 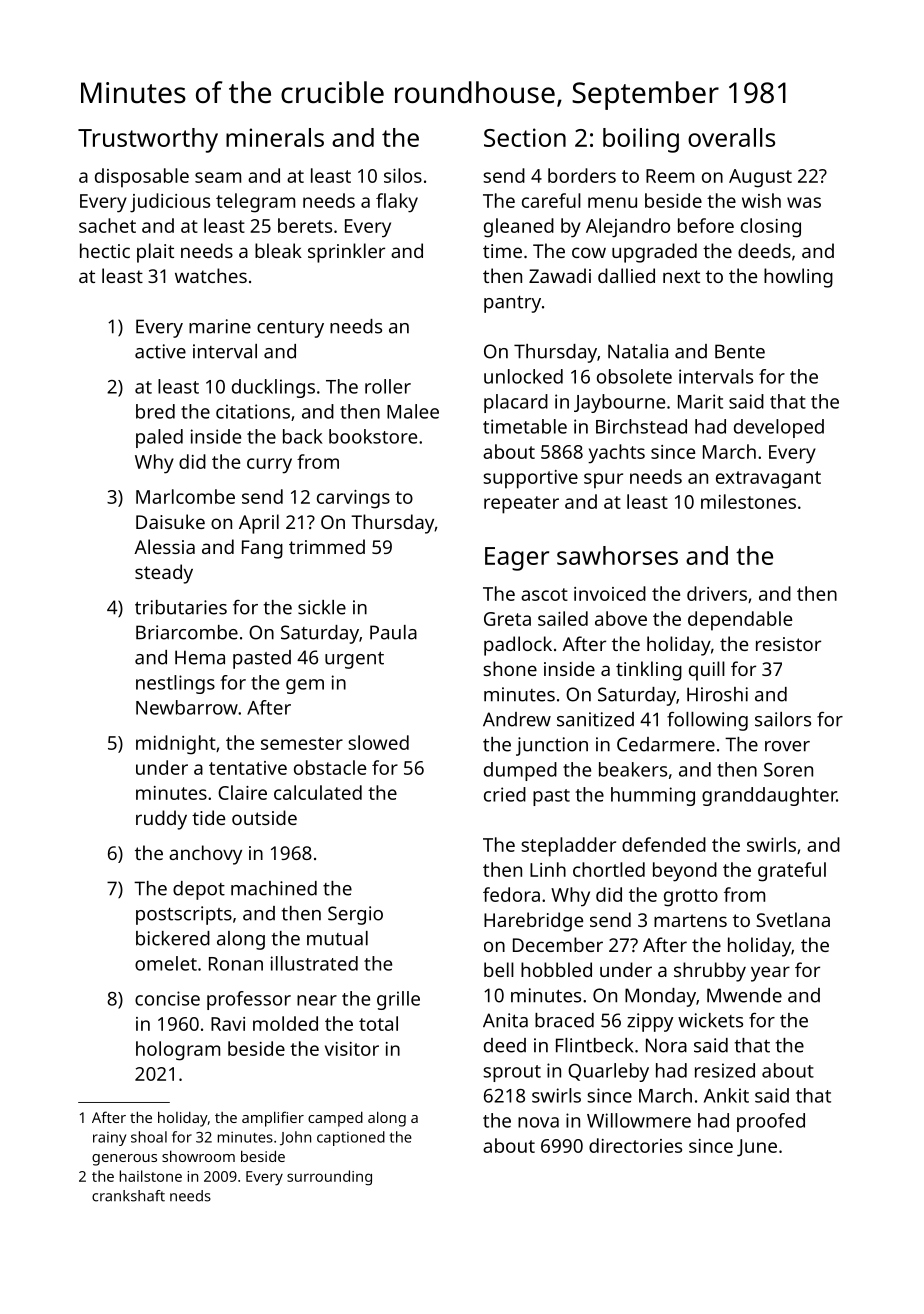 I want to click on disposable, so click(x=142, y=178).
